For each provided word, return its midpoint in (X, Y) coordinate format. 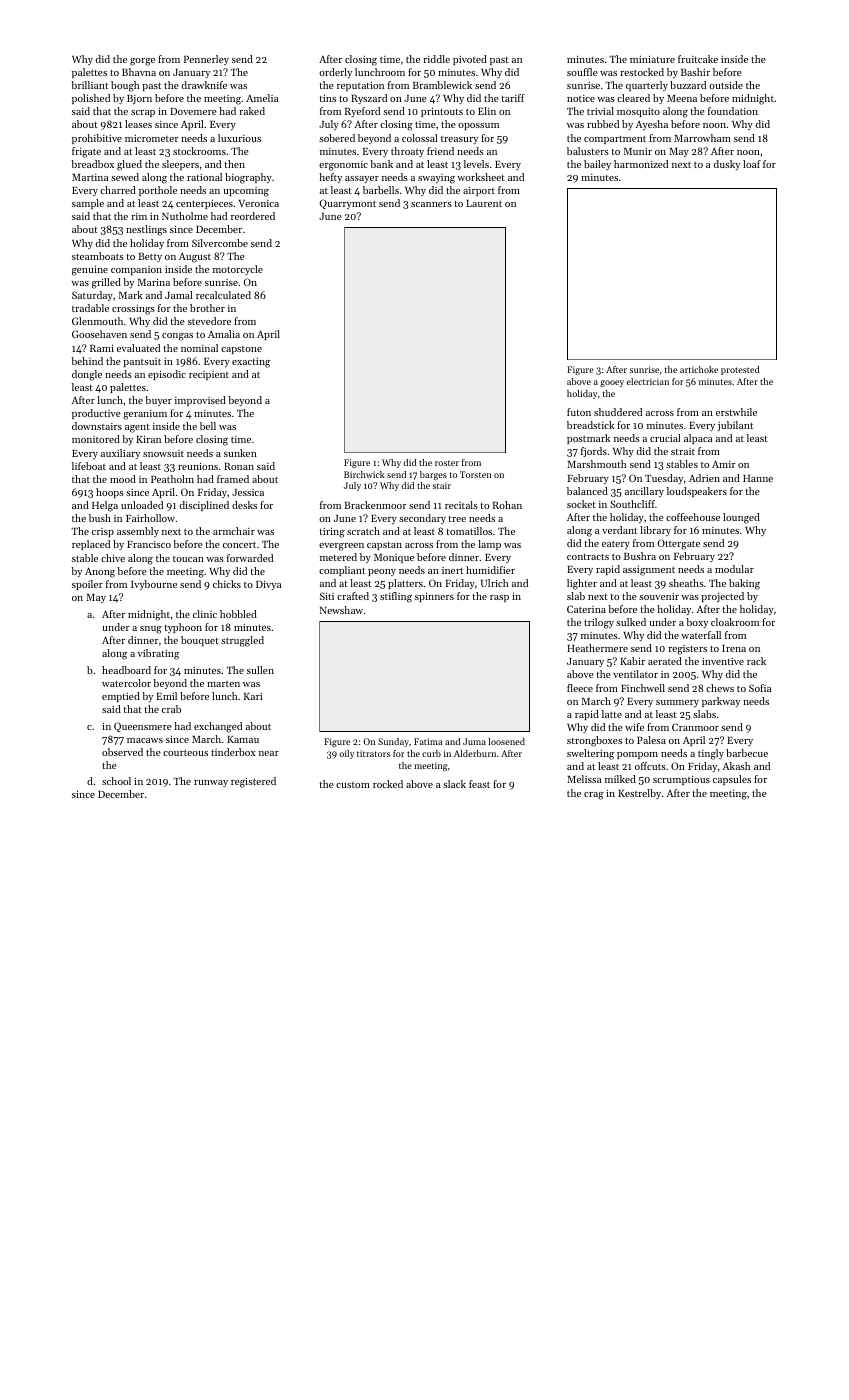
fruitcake (698, 59)
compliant (342, 571)
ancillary (644, 492)
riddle (436, 59)
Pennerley (206, 60)
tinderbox (233, 752)
